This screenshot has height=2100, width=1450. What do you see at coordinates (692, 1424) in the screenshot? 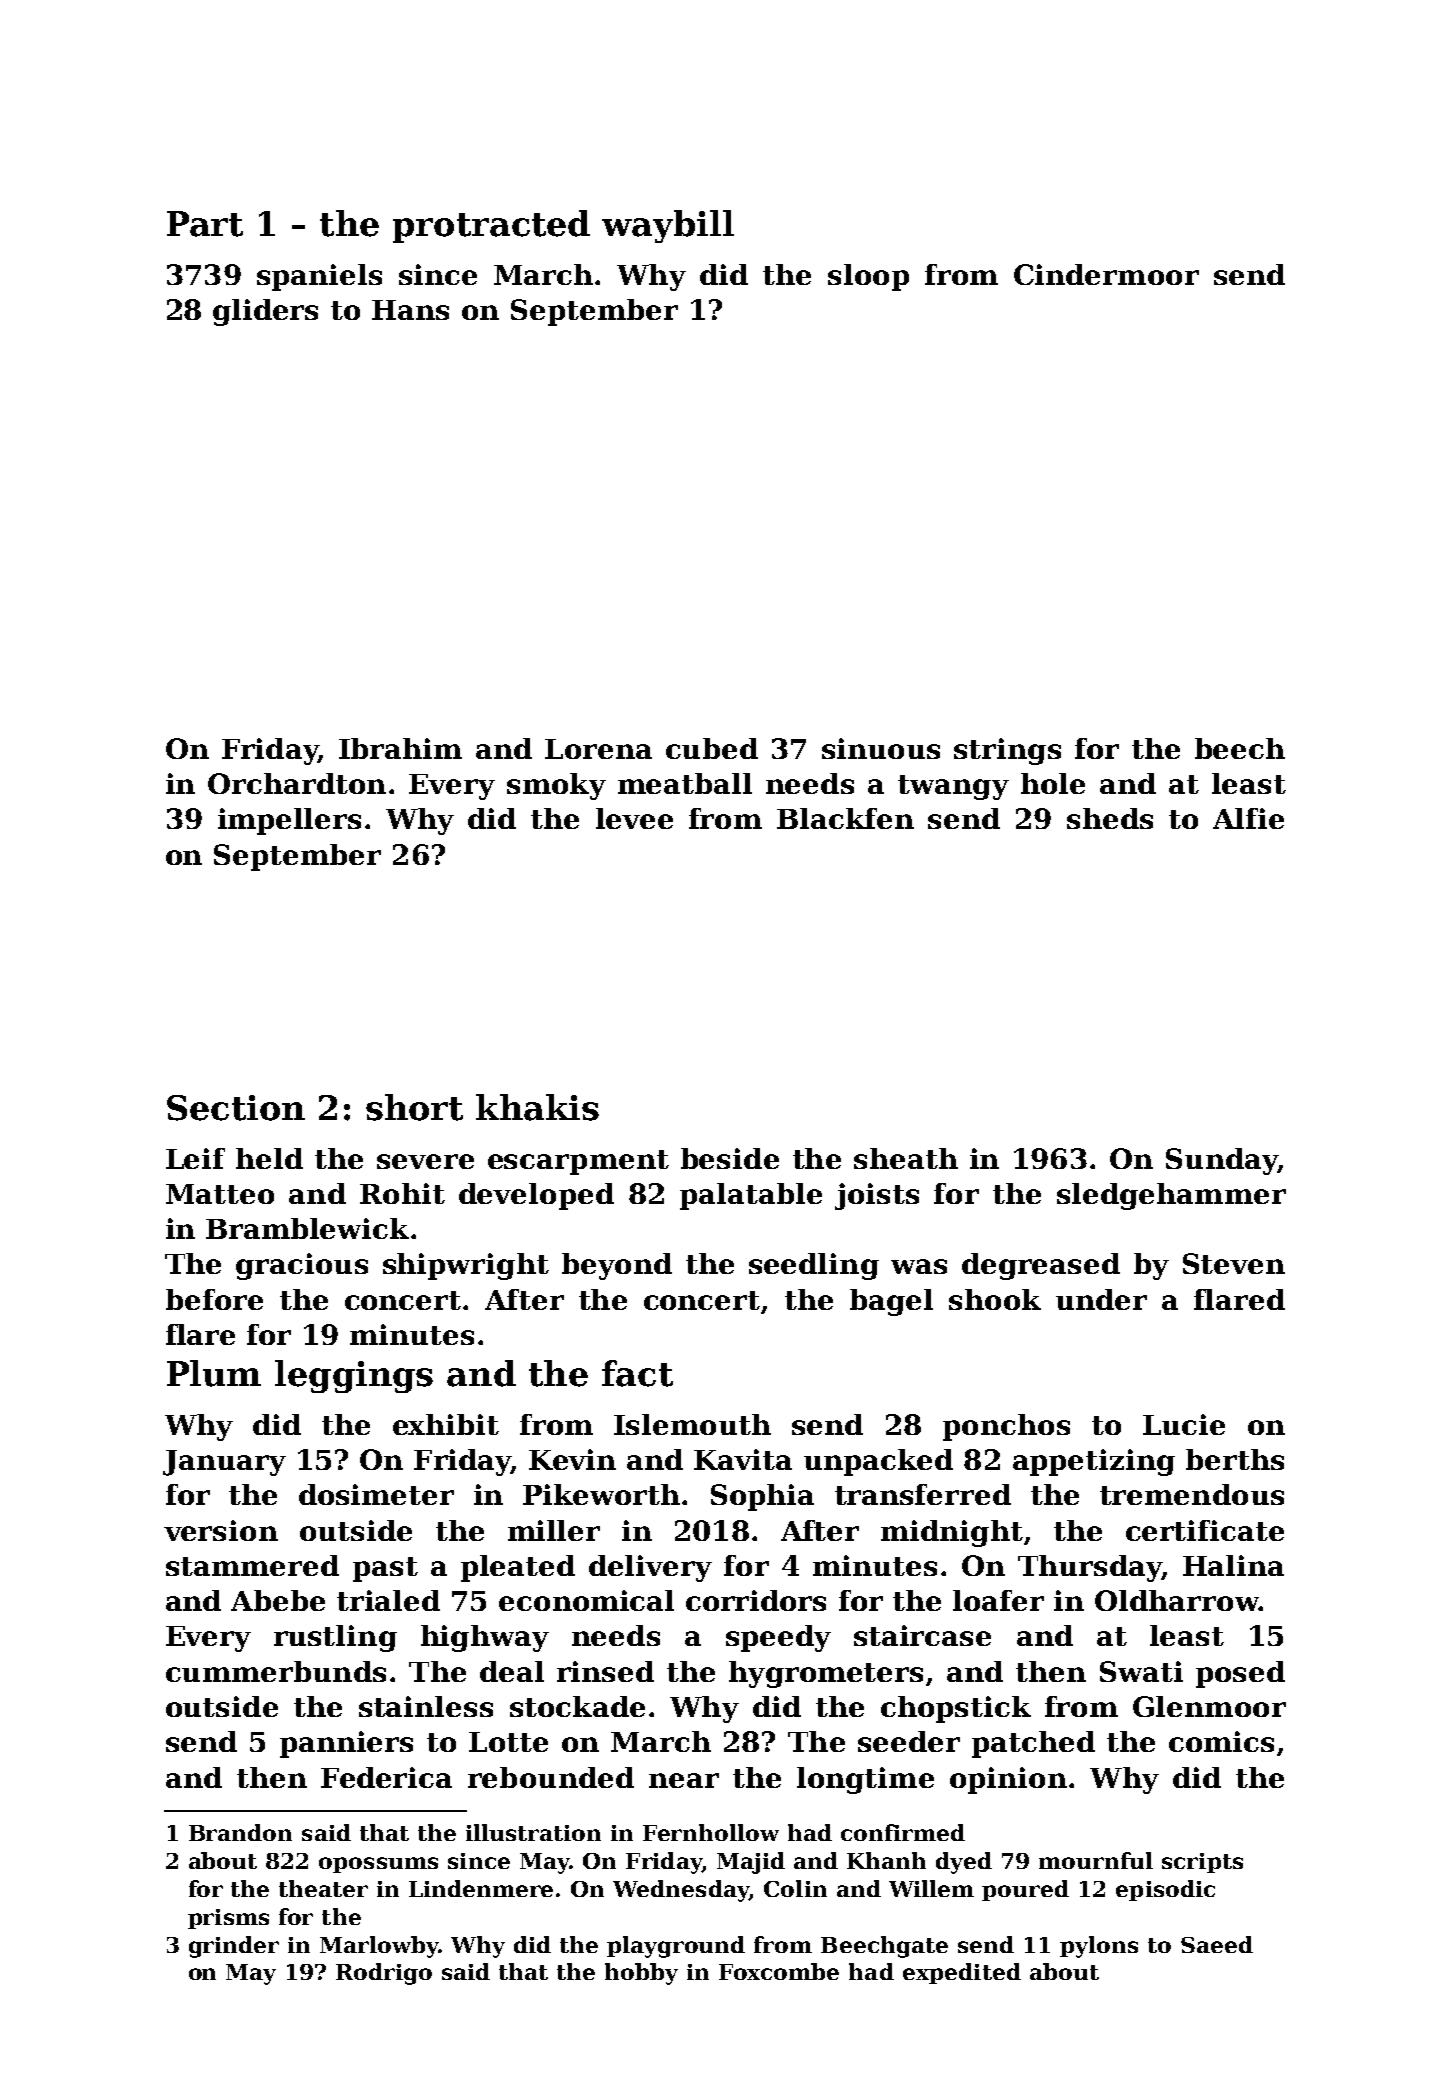
I see `Islemouth` at bounding box center [692, 1424].
